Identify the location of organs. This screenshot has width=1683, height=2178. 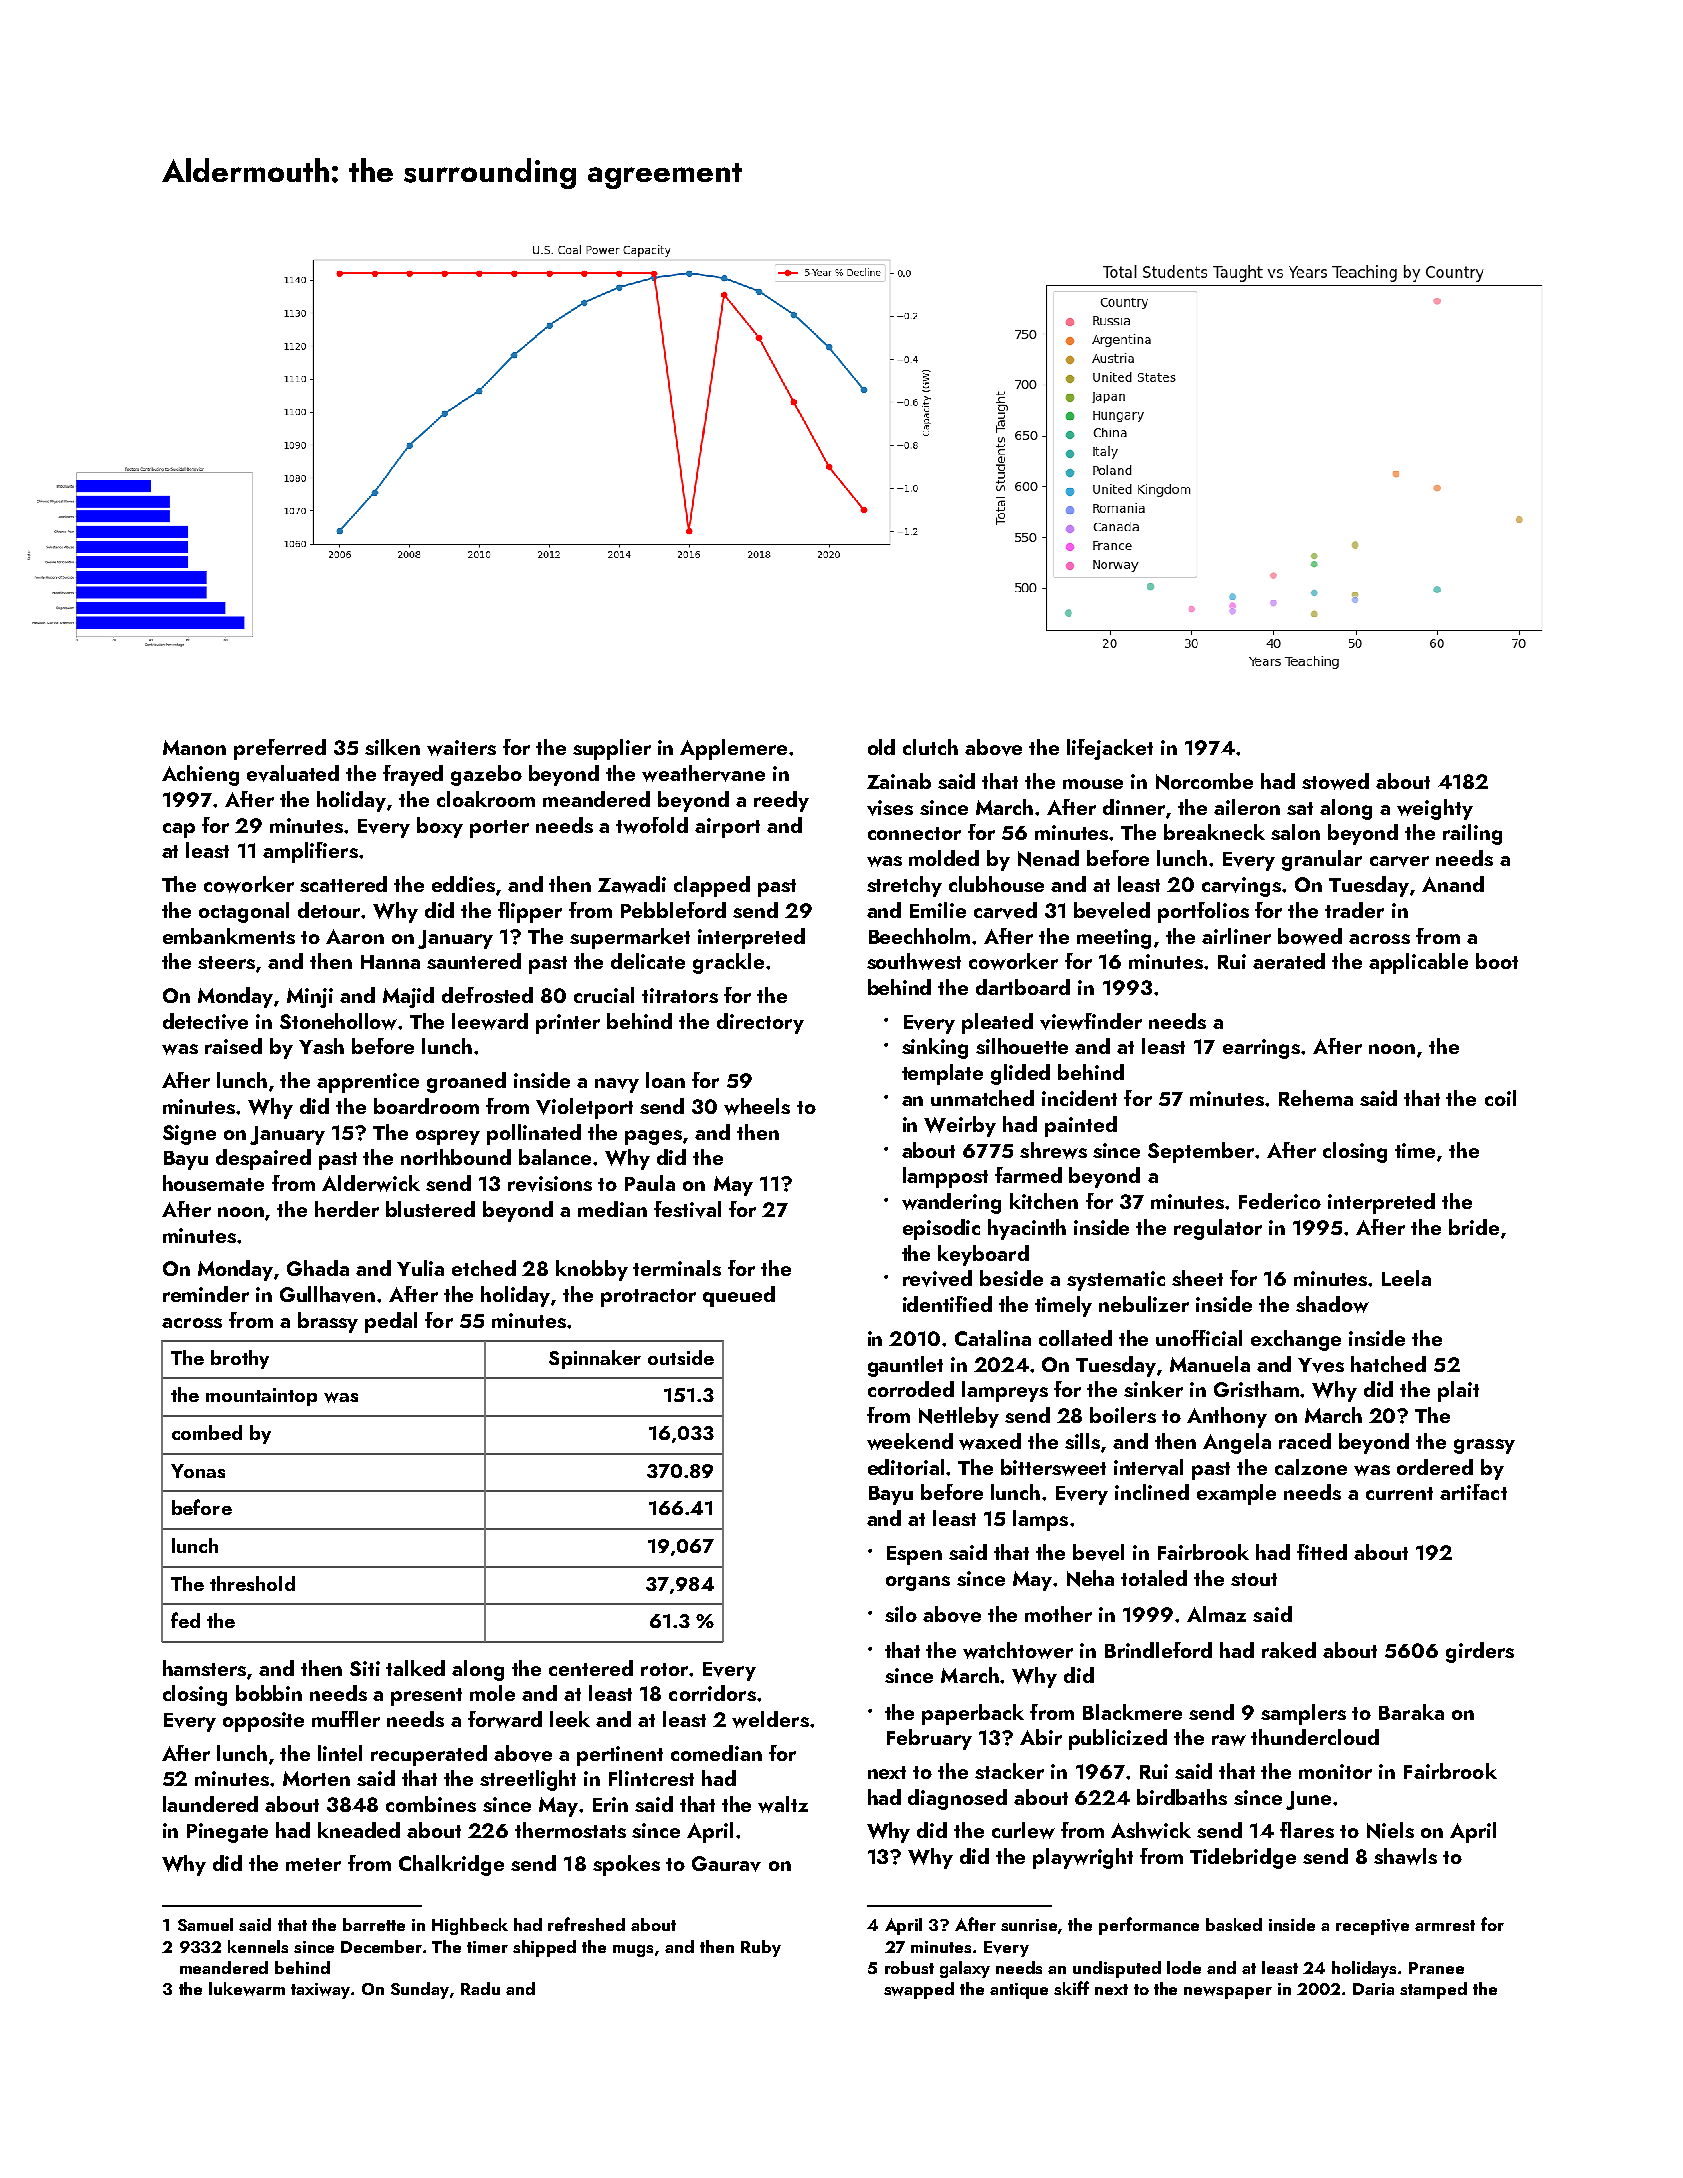
(918, 1583).
